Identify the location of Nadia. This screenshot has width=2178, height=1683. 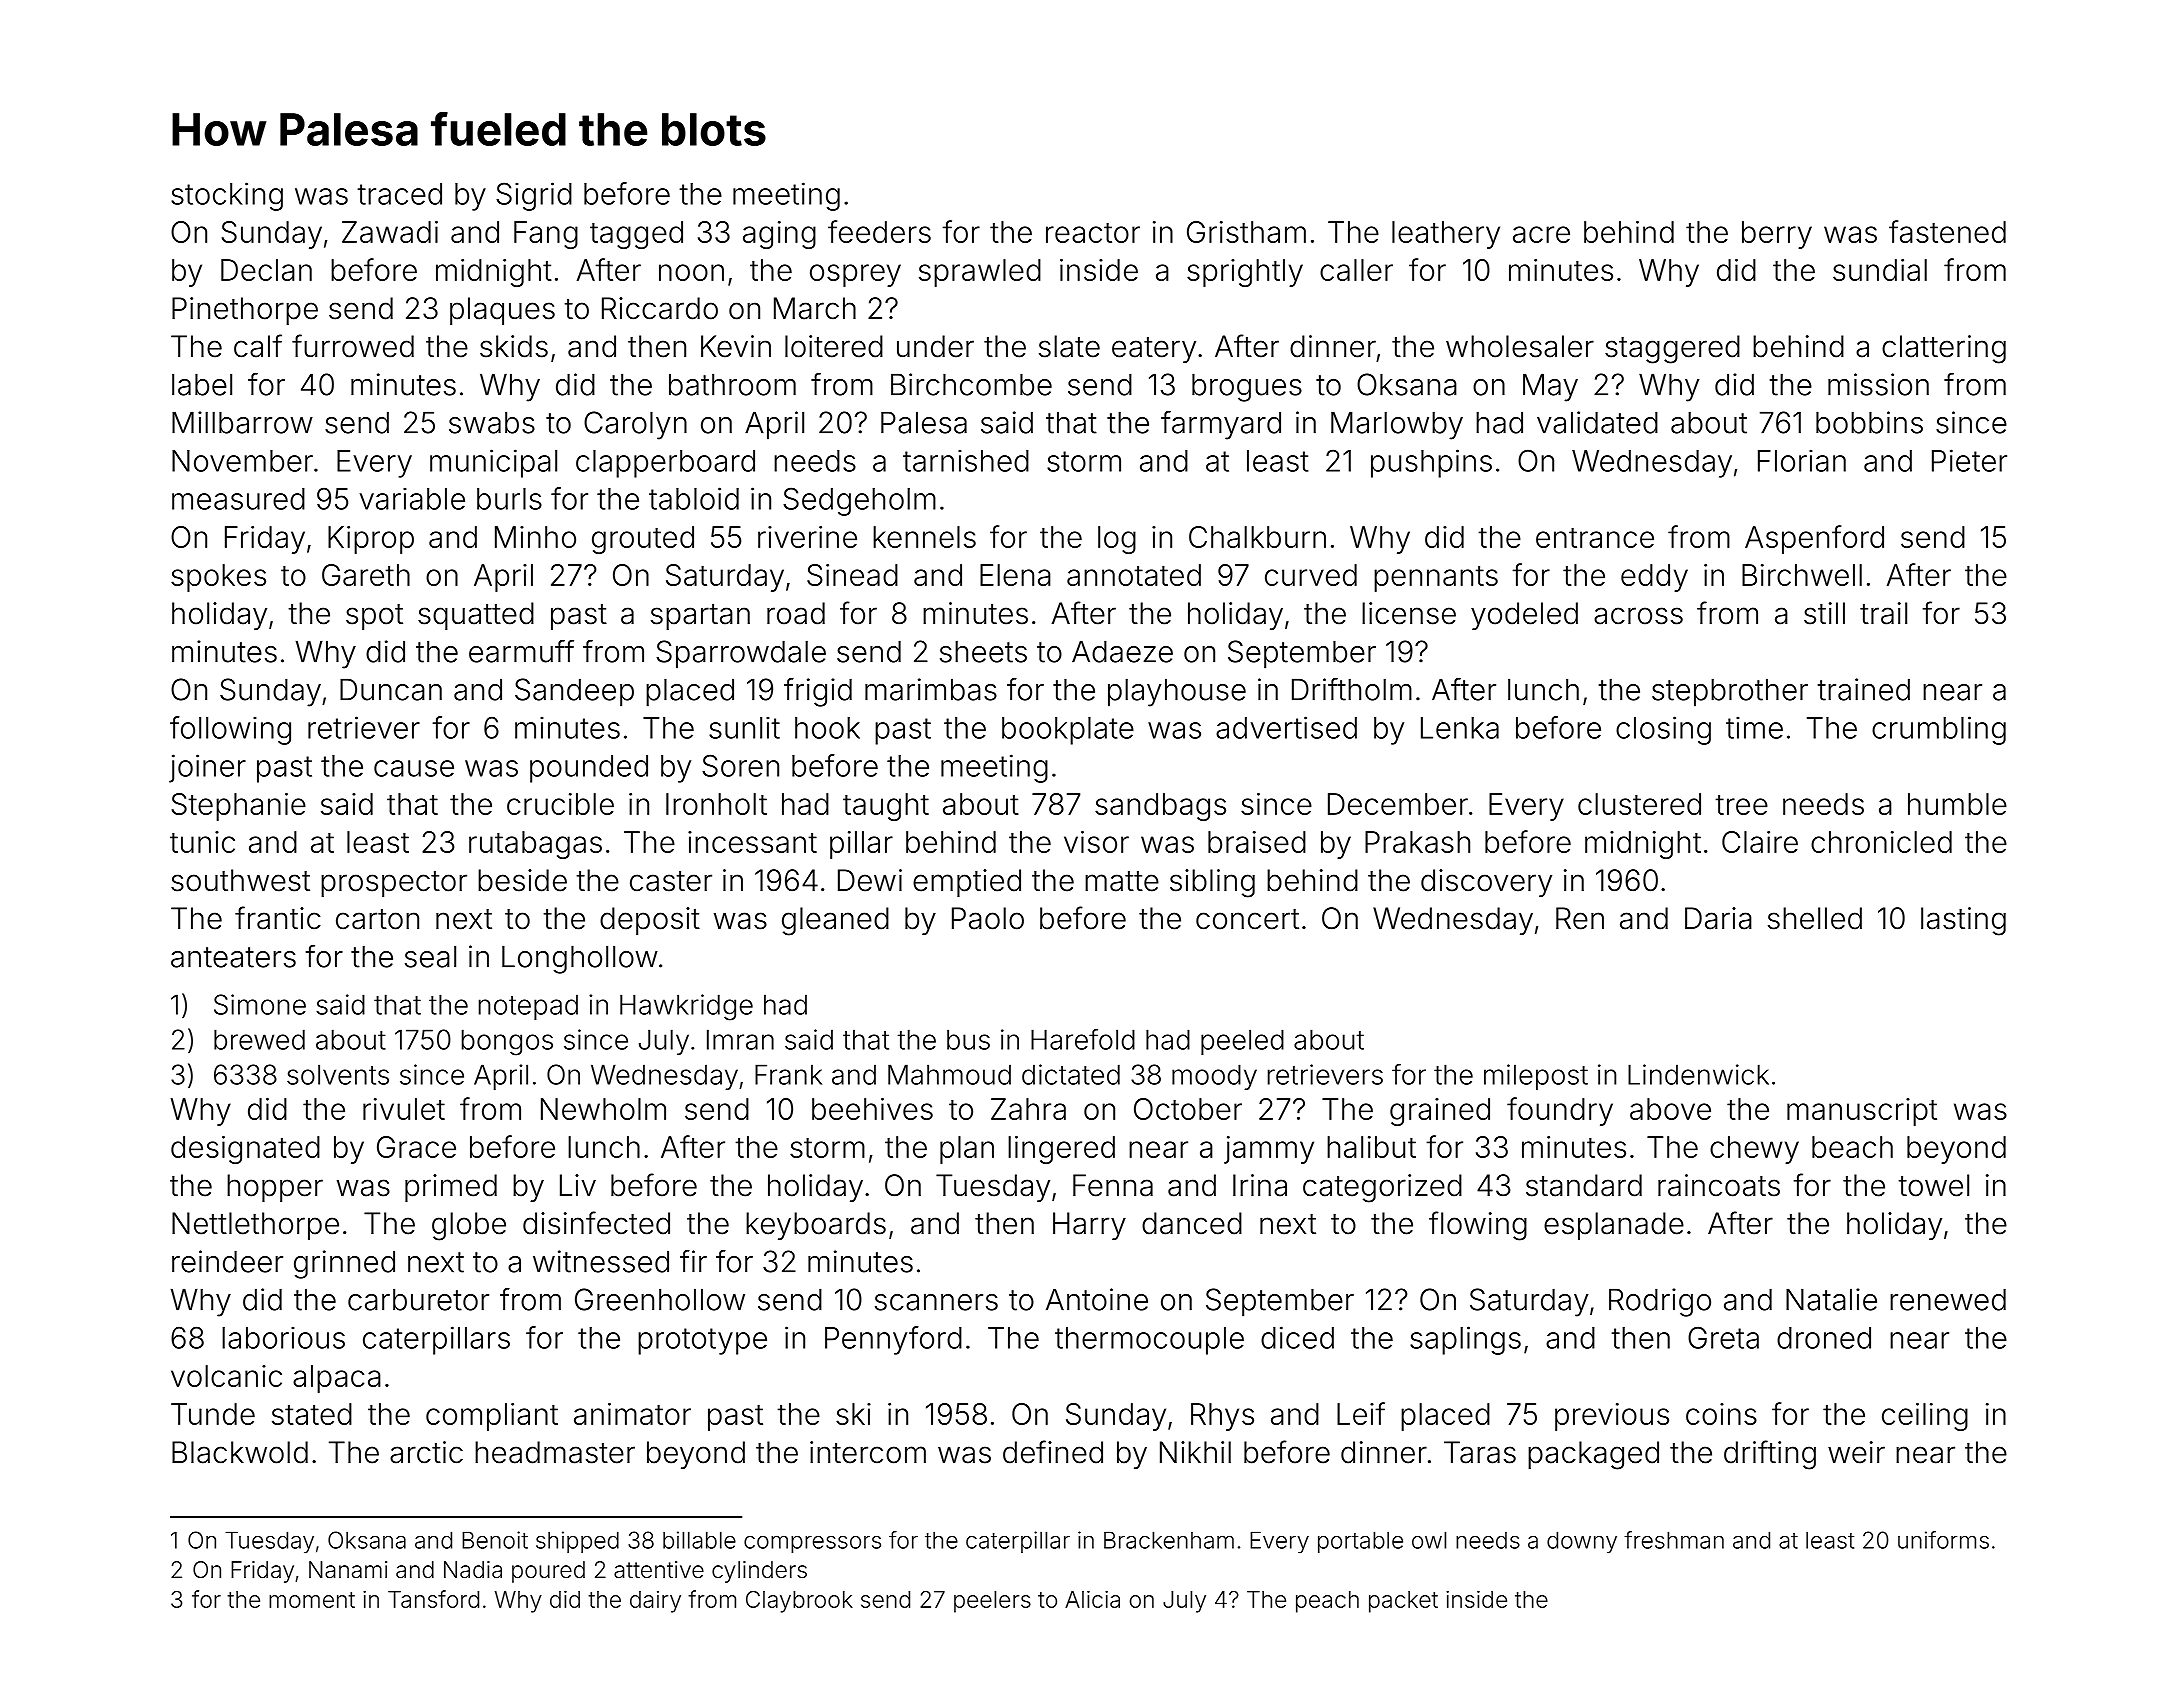
(473, 1570).
